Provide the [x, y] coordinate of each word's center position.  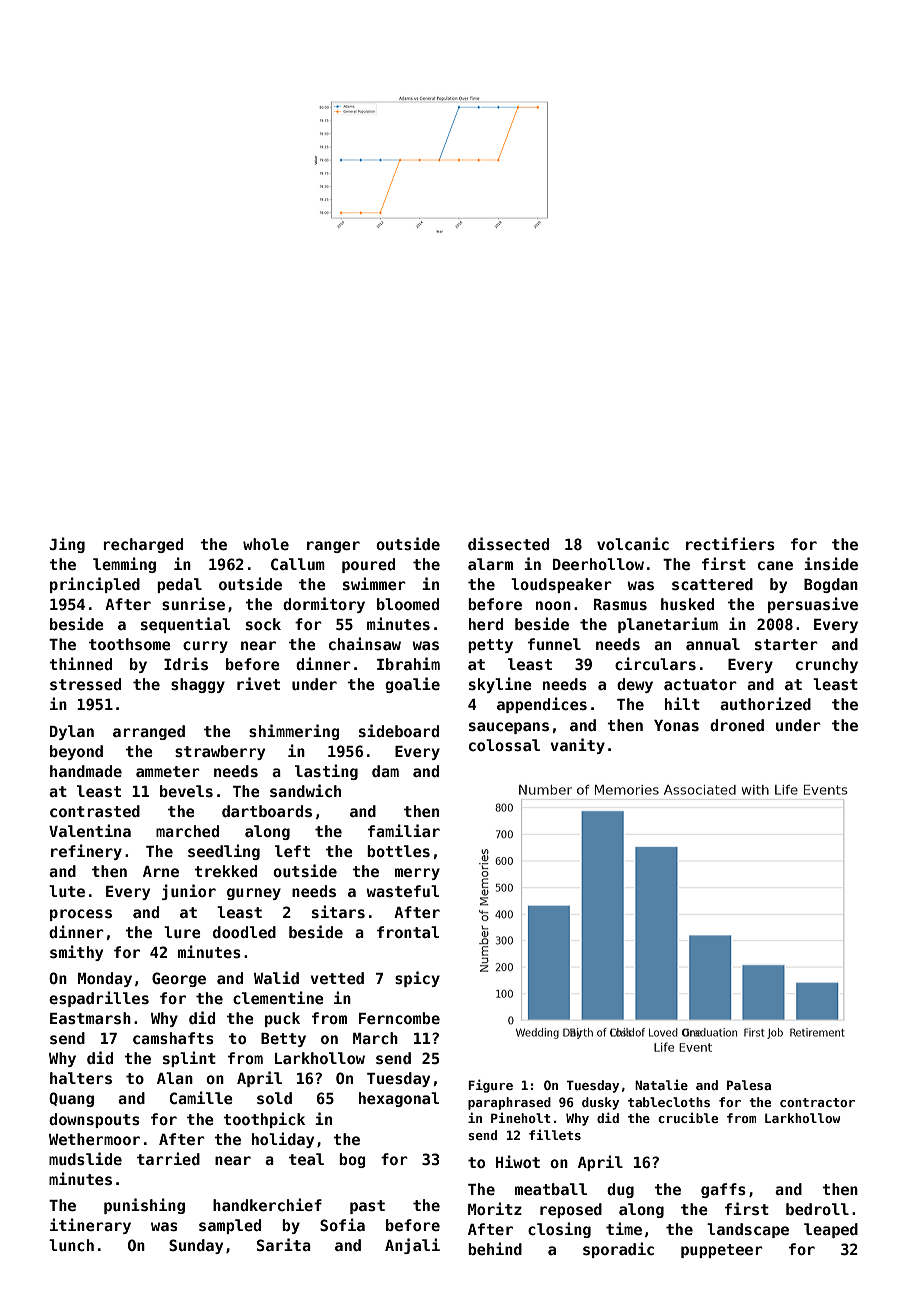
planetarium [668, 625]
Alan [175, 1078]
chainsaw [365, 643]
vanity [578, 746]
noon [553, 605]
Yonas [676, 725]
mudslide [85, 1158]
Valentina [90, 830]
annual [713, 644]
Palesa [749, 1085]
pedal [179, 585]
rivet [258, 683]
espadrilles [99, 999]
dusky [600, 1103]
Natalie [661, 1084]
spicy [417, 979]
